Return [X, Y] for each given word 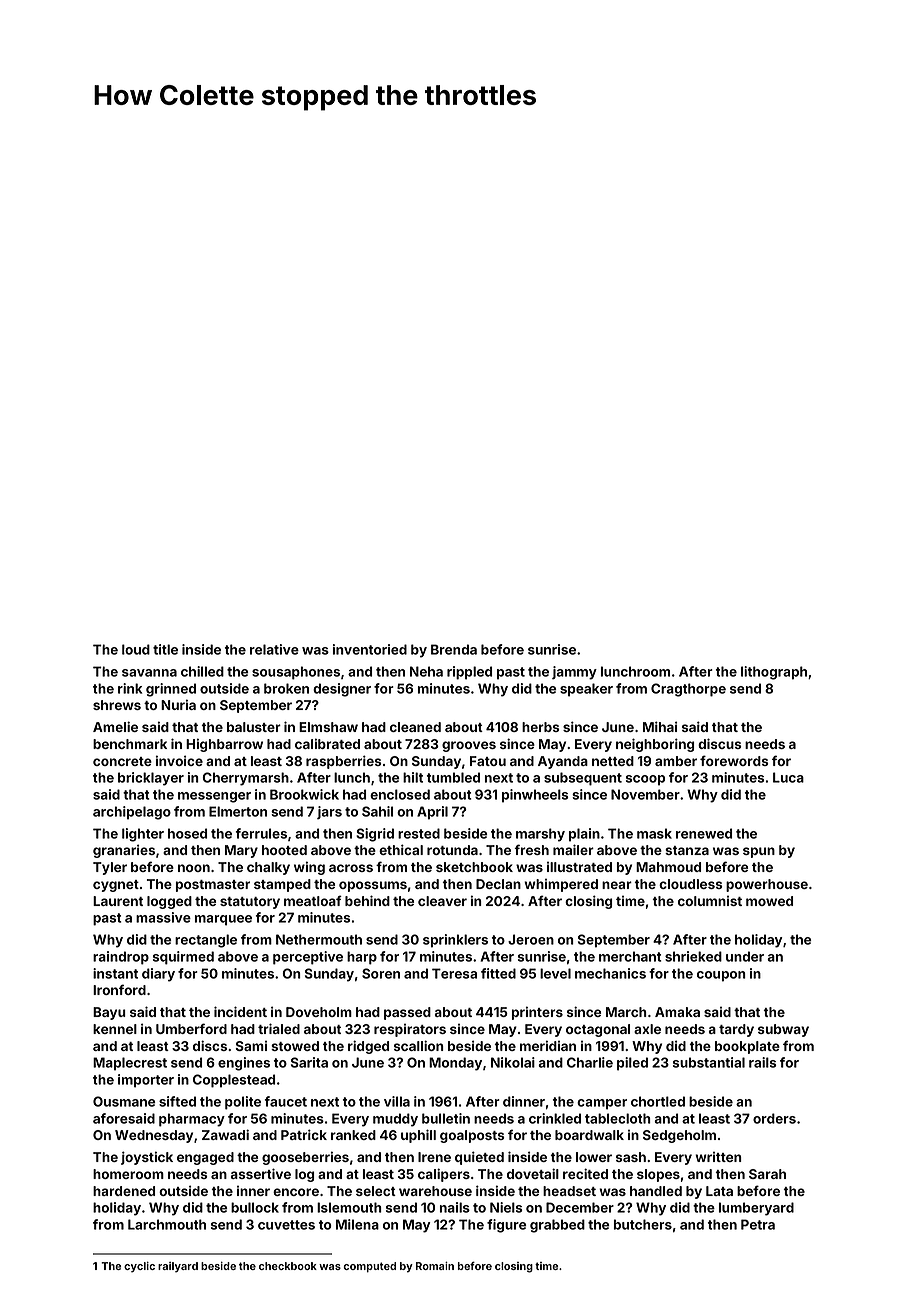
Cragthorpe [688, 690]
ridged [368, 1047]
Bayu [109, 1013]
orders [774, 1118]
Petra [758, 1224]
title [165, 649]
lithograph [774, 673]
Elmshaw [328, 727]
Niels [506, 1207]
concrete [122, 761]
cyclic [139, 1267]
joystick [147, 1158]
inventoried [370, 649]
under [745, 956]
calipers [444, 1175]
